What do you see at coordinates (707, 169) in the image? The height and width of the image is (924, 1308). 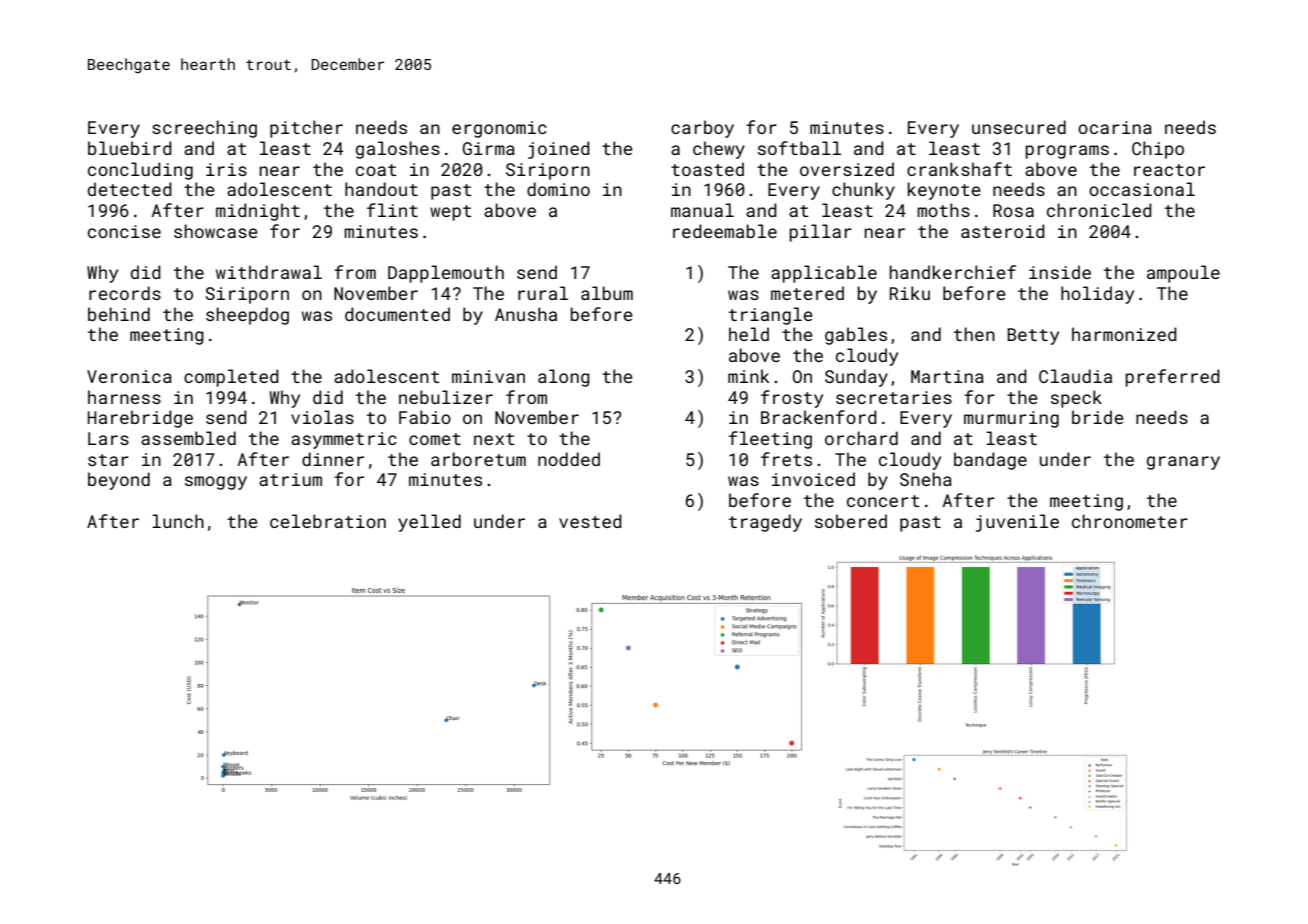 I see `toasted` at bounding box center [707, 169].
